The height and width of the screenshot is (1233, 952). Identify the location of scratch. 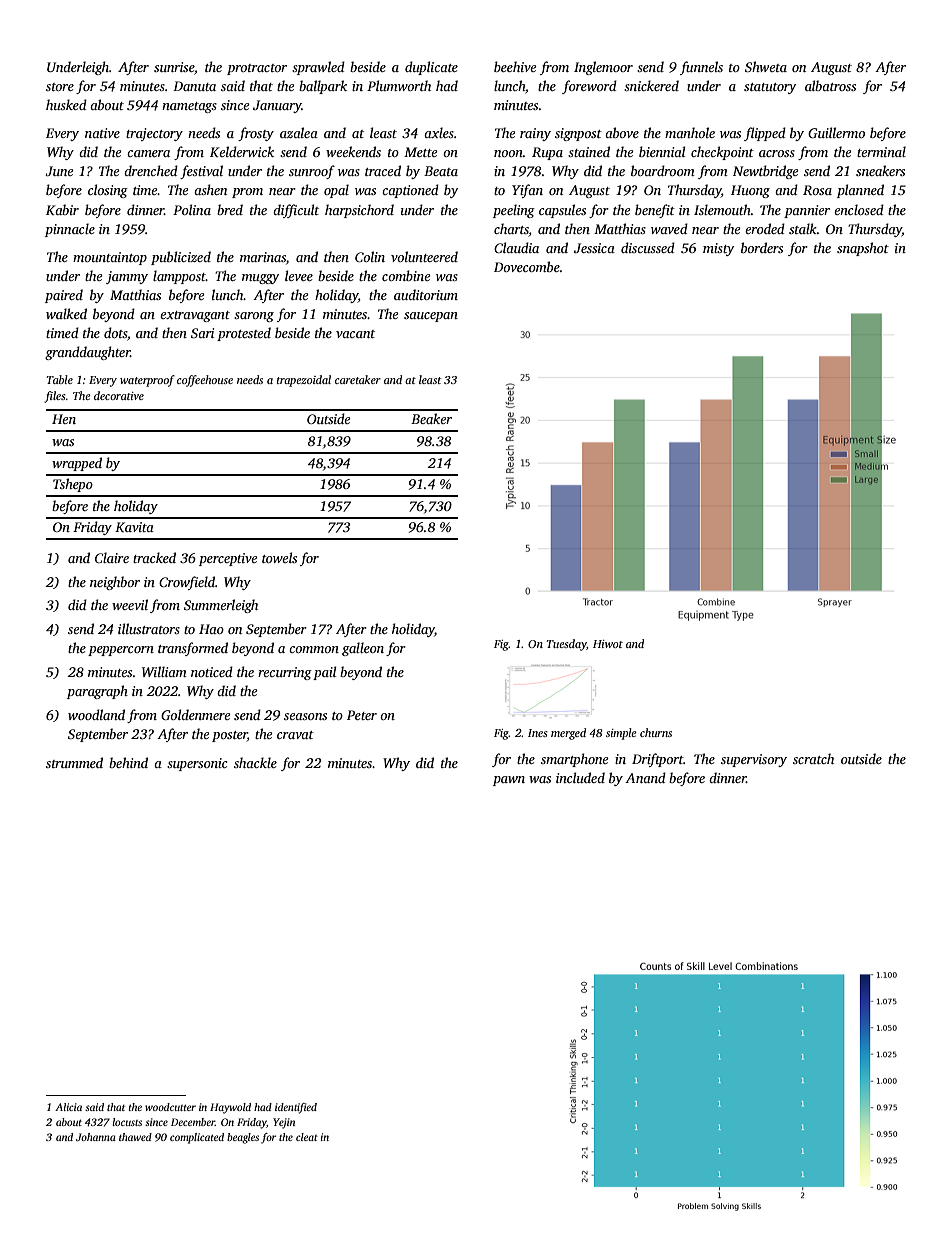
(813, 758).
